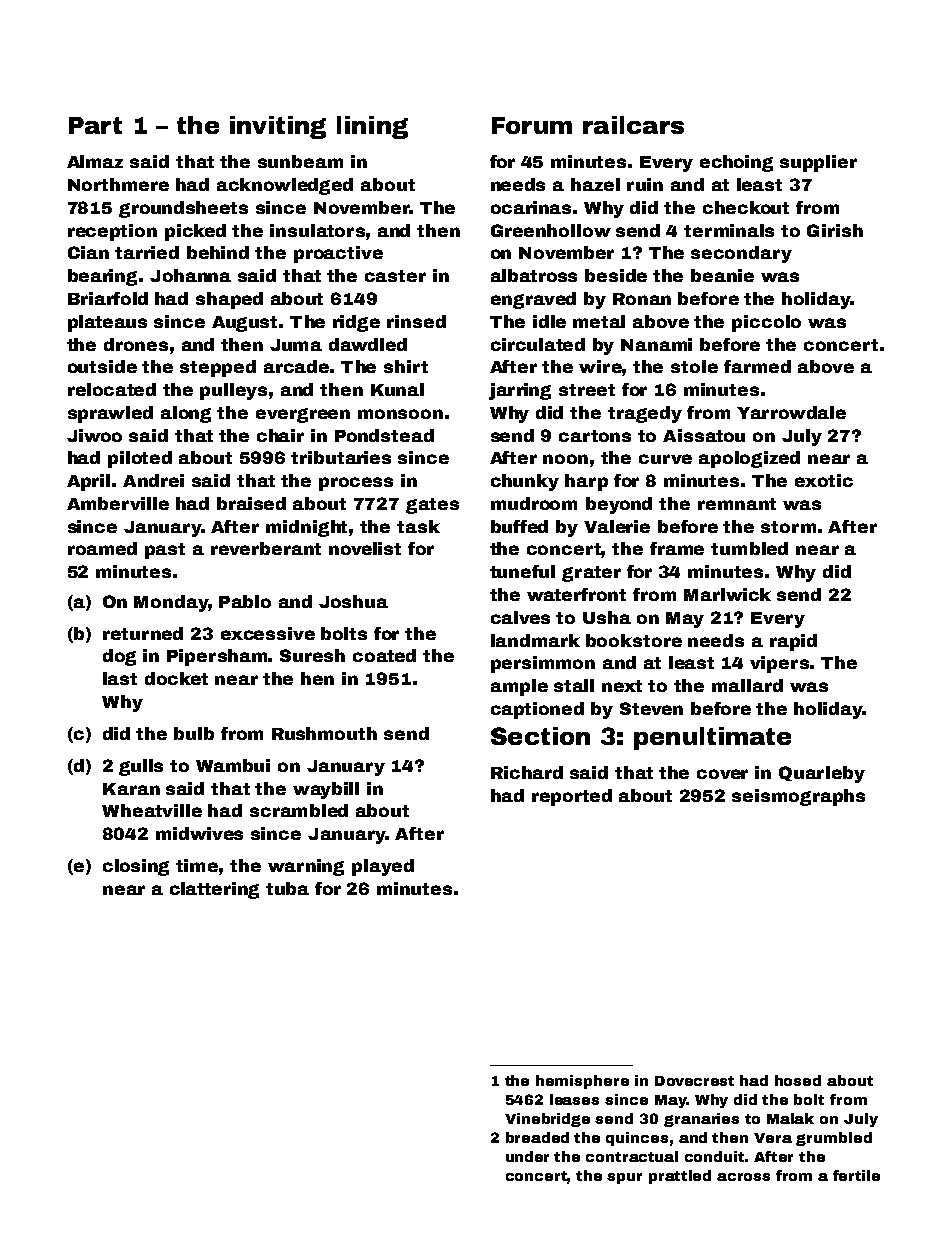 The width and height of the screenshot is (952, 1233). I want to click on Ronan, so click(642, 299).
